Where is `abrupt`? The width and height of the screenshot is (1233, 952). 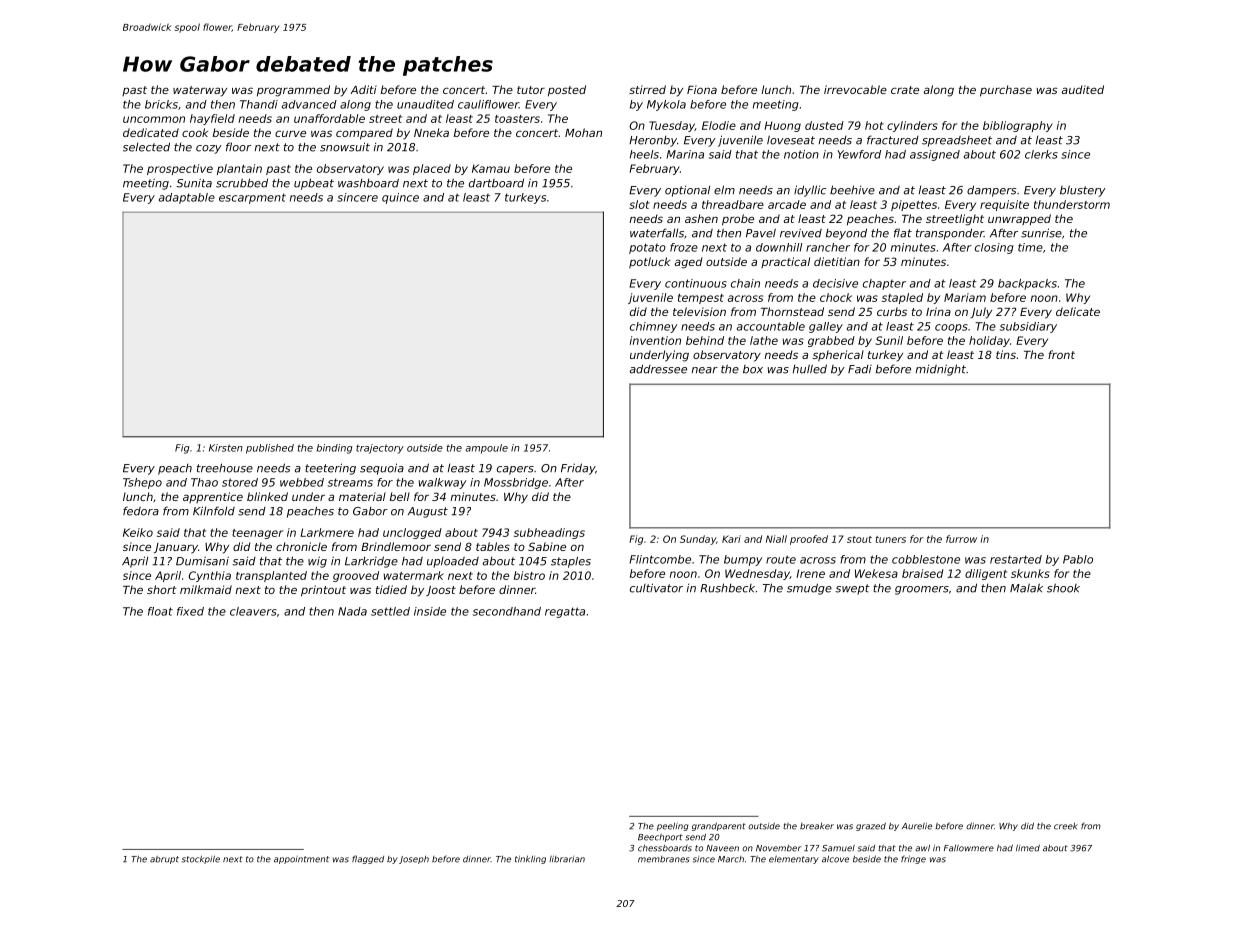 abrupt is located at coordinates (164, 860).
